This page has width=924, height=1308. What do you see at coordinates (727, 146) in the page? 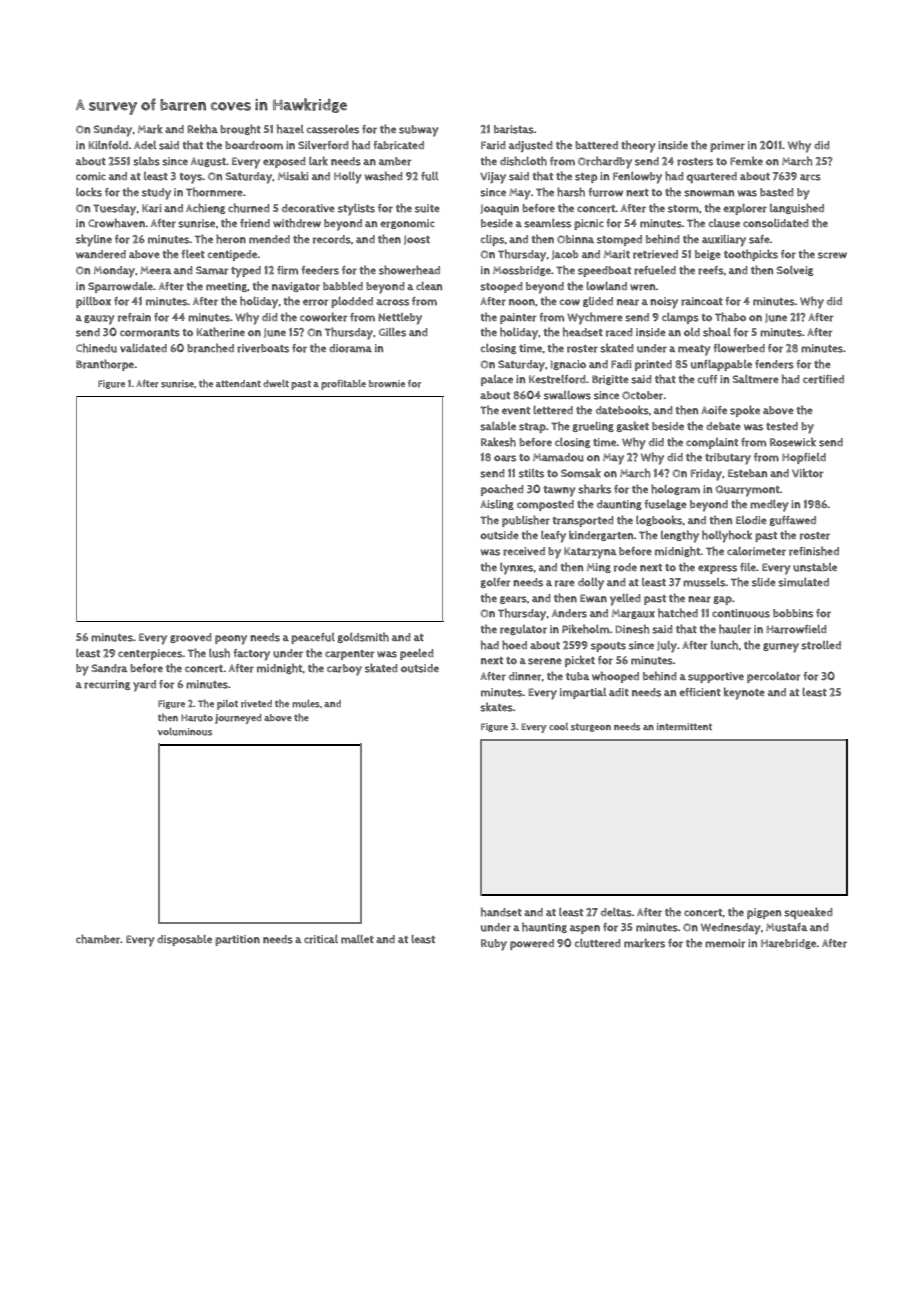
I see `primer` at bounding box center [727, 146].
